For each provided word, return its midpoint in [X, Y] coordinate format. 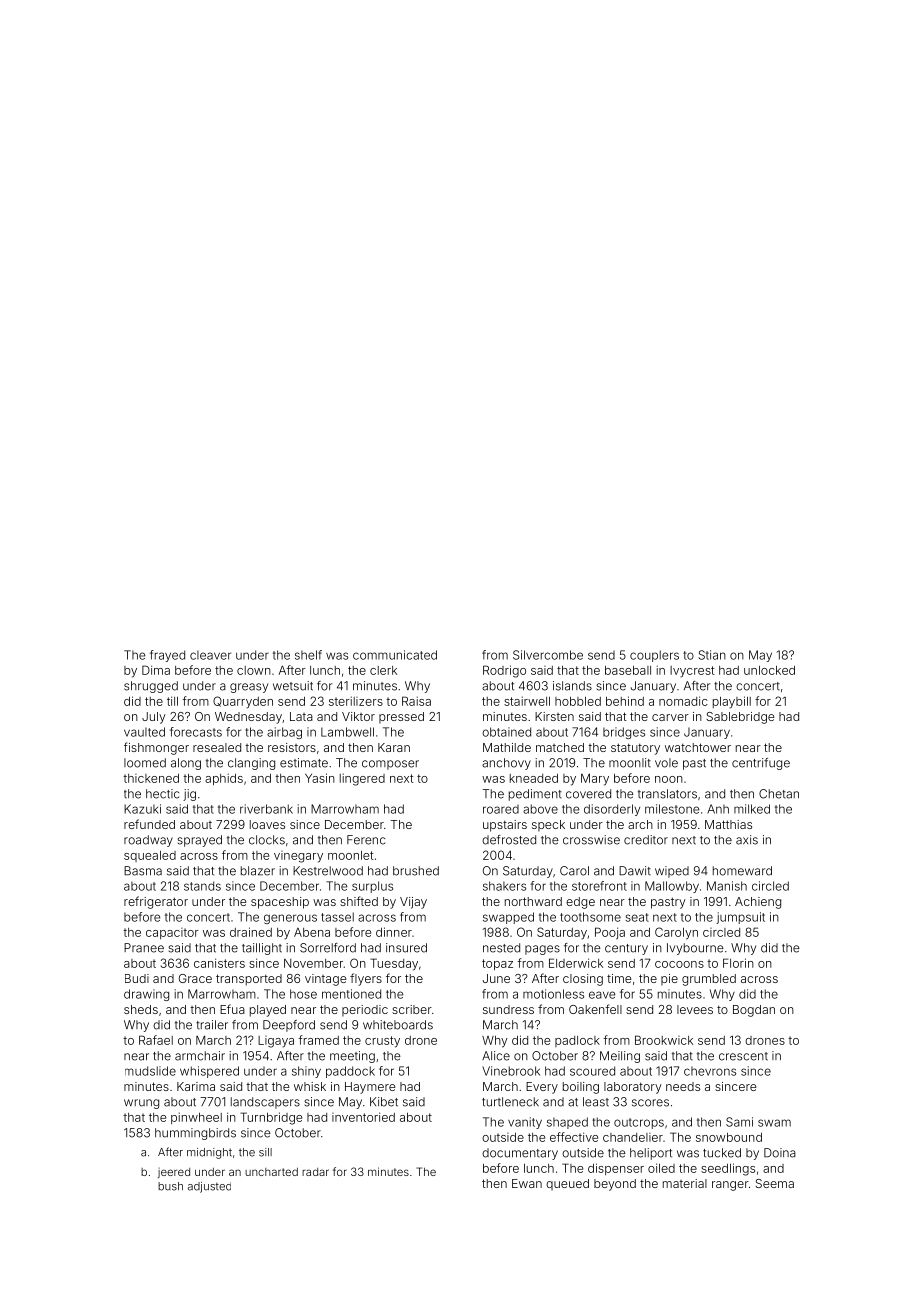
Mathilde [507, 747]
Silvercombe [548, 655]
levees [695, 1009]
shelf [308, 655]
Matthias [728, 824]
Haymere [370, 1088]
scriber [412, 1009]
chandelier [633, 1137]
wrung [141, 1104]
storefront [599, 886]
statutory [635, 749]
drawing [146, 995]
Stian [712, 655]
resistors [292, 747]
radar [315, 1172]
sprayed [199, 841]
